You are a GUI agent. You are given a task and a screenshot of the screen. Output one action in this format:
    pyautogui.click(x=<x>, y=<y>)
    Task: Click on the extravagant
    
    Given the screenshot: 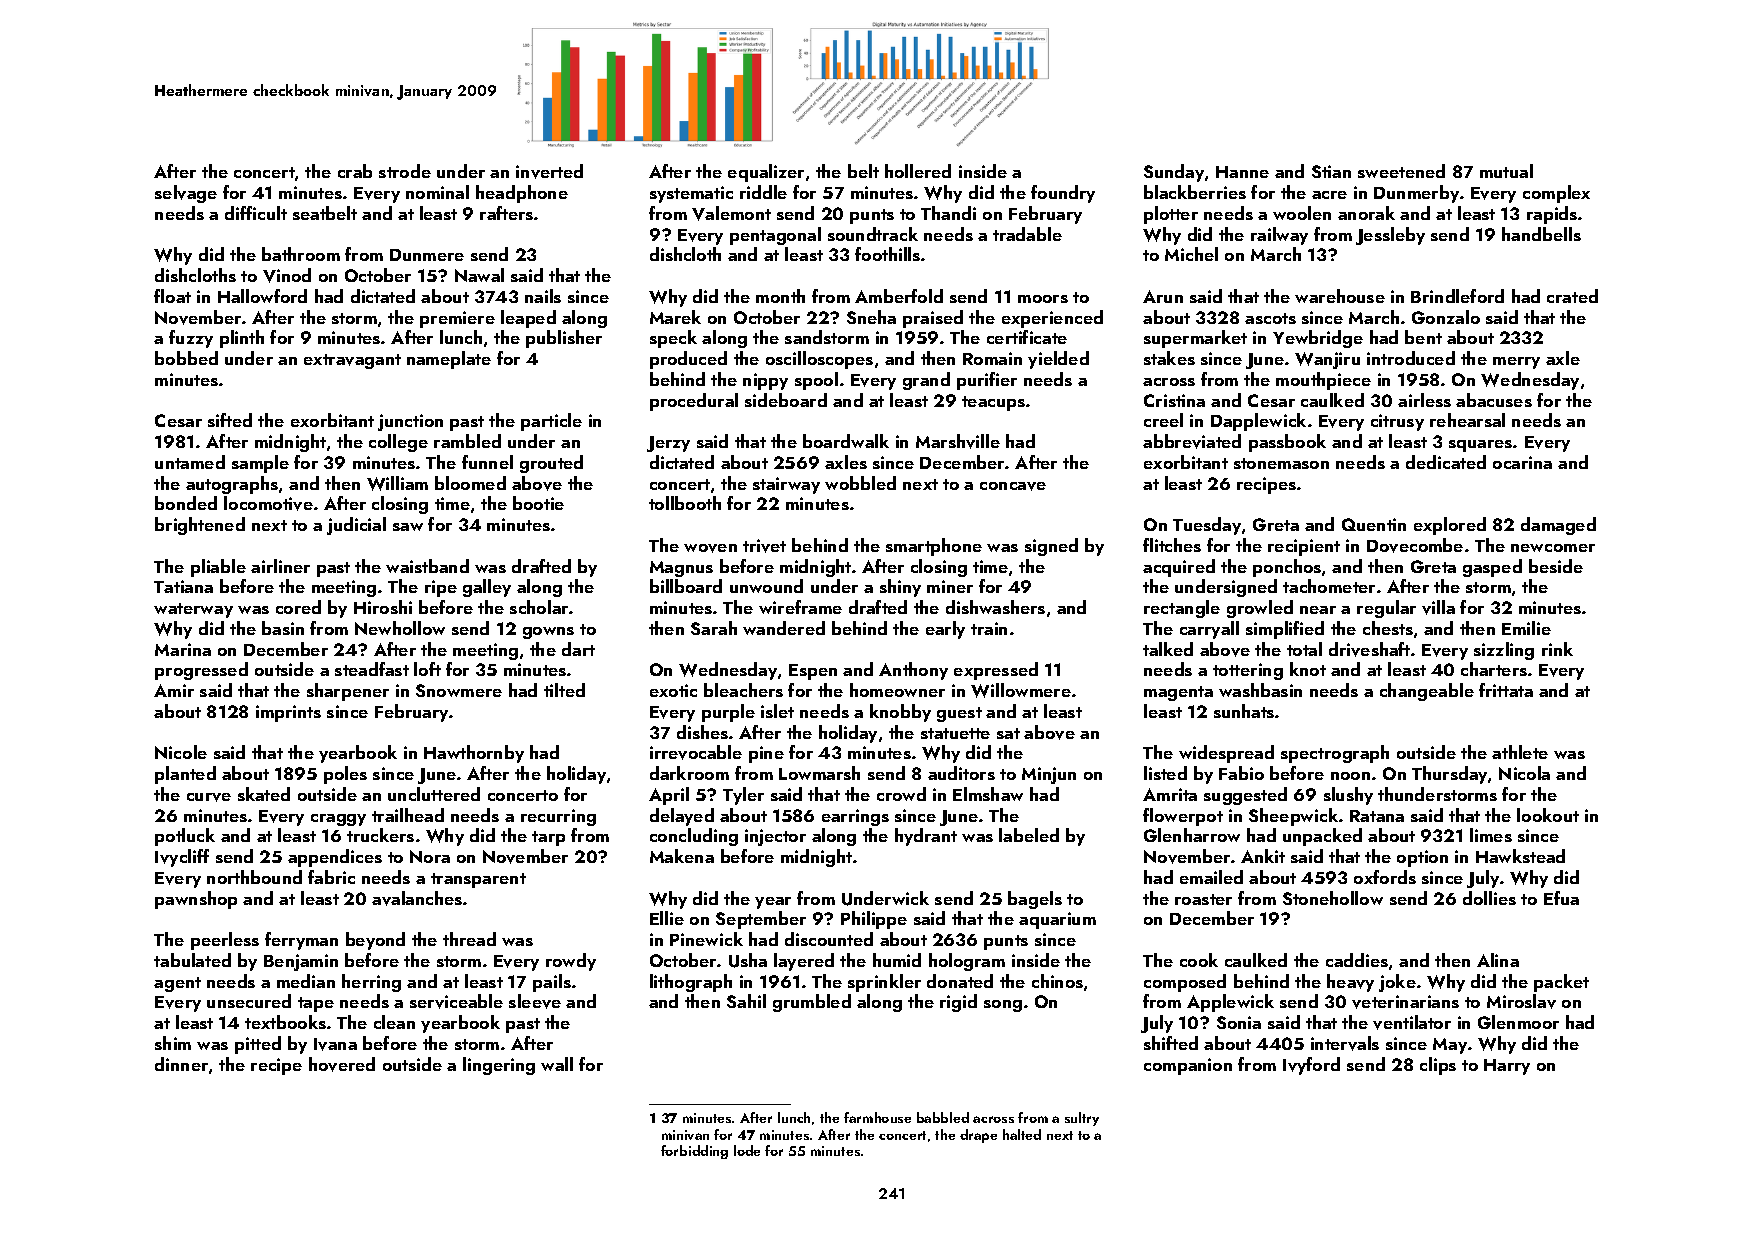 What is the action you would take?
    pyautogui.click(x=352, y=361)
